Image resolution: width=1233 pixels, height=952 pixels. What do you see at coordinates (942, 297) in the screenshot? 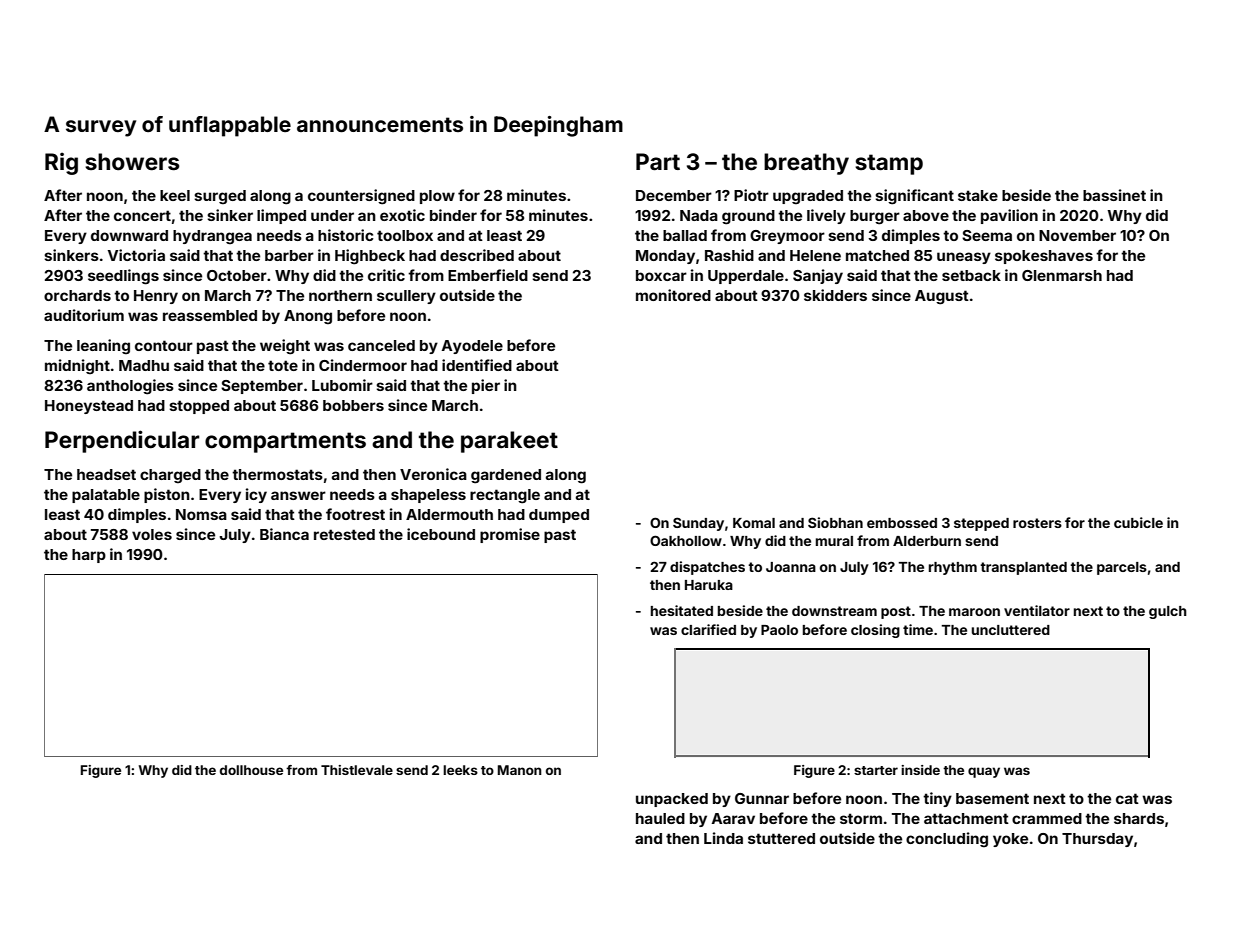
I see `August` at bounding box center [942, 297].
